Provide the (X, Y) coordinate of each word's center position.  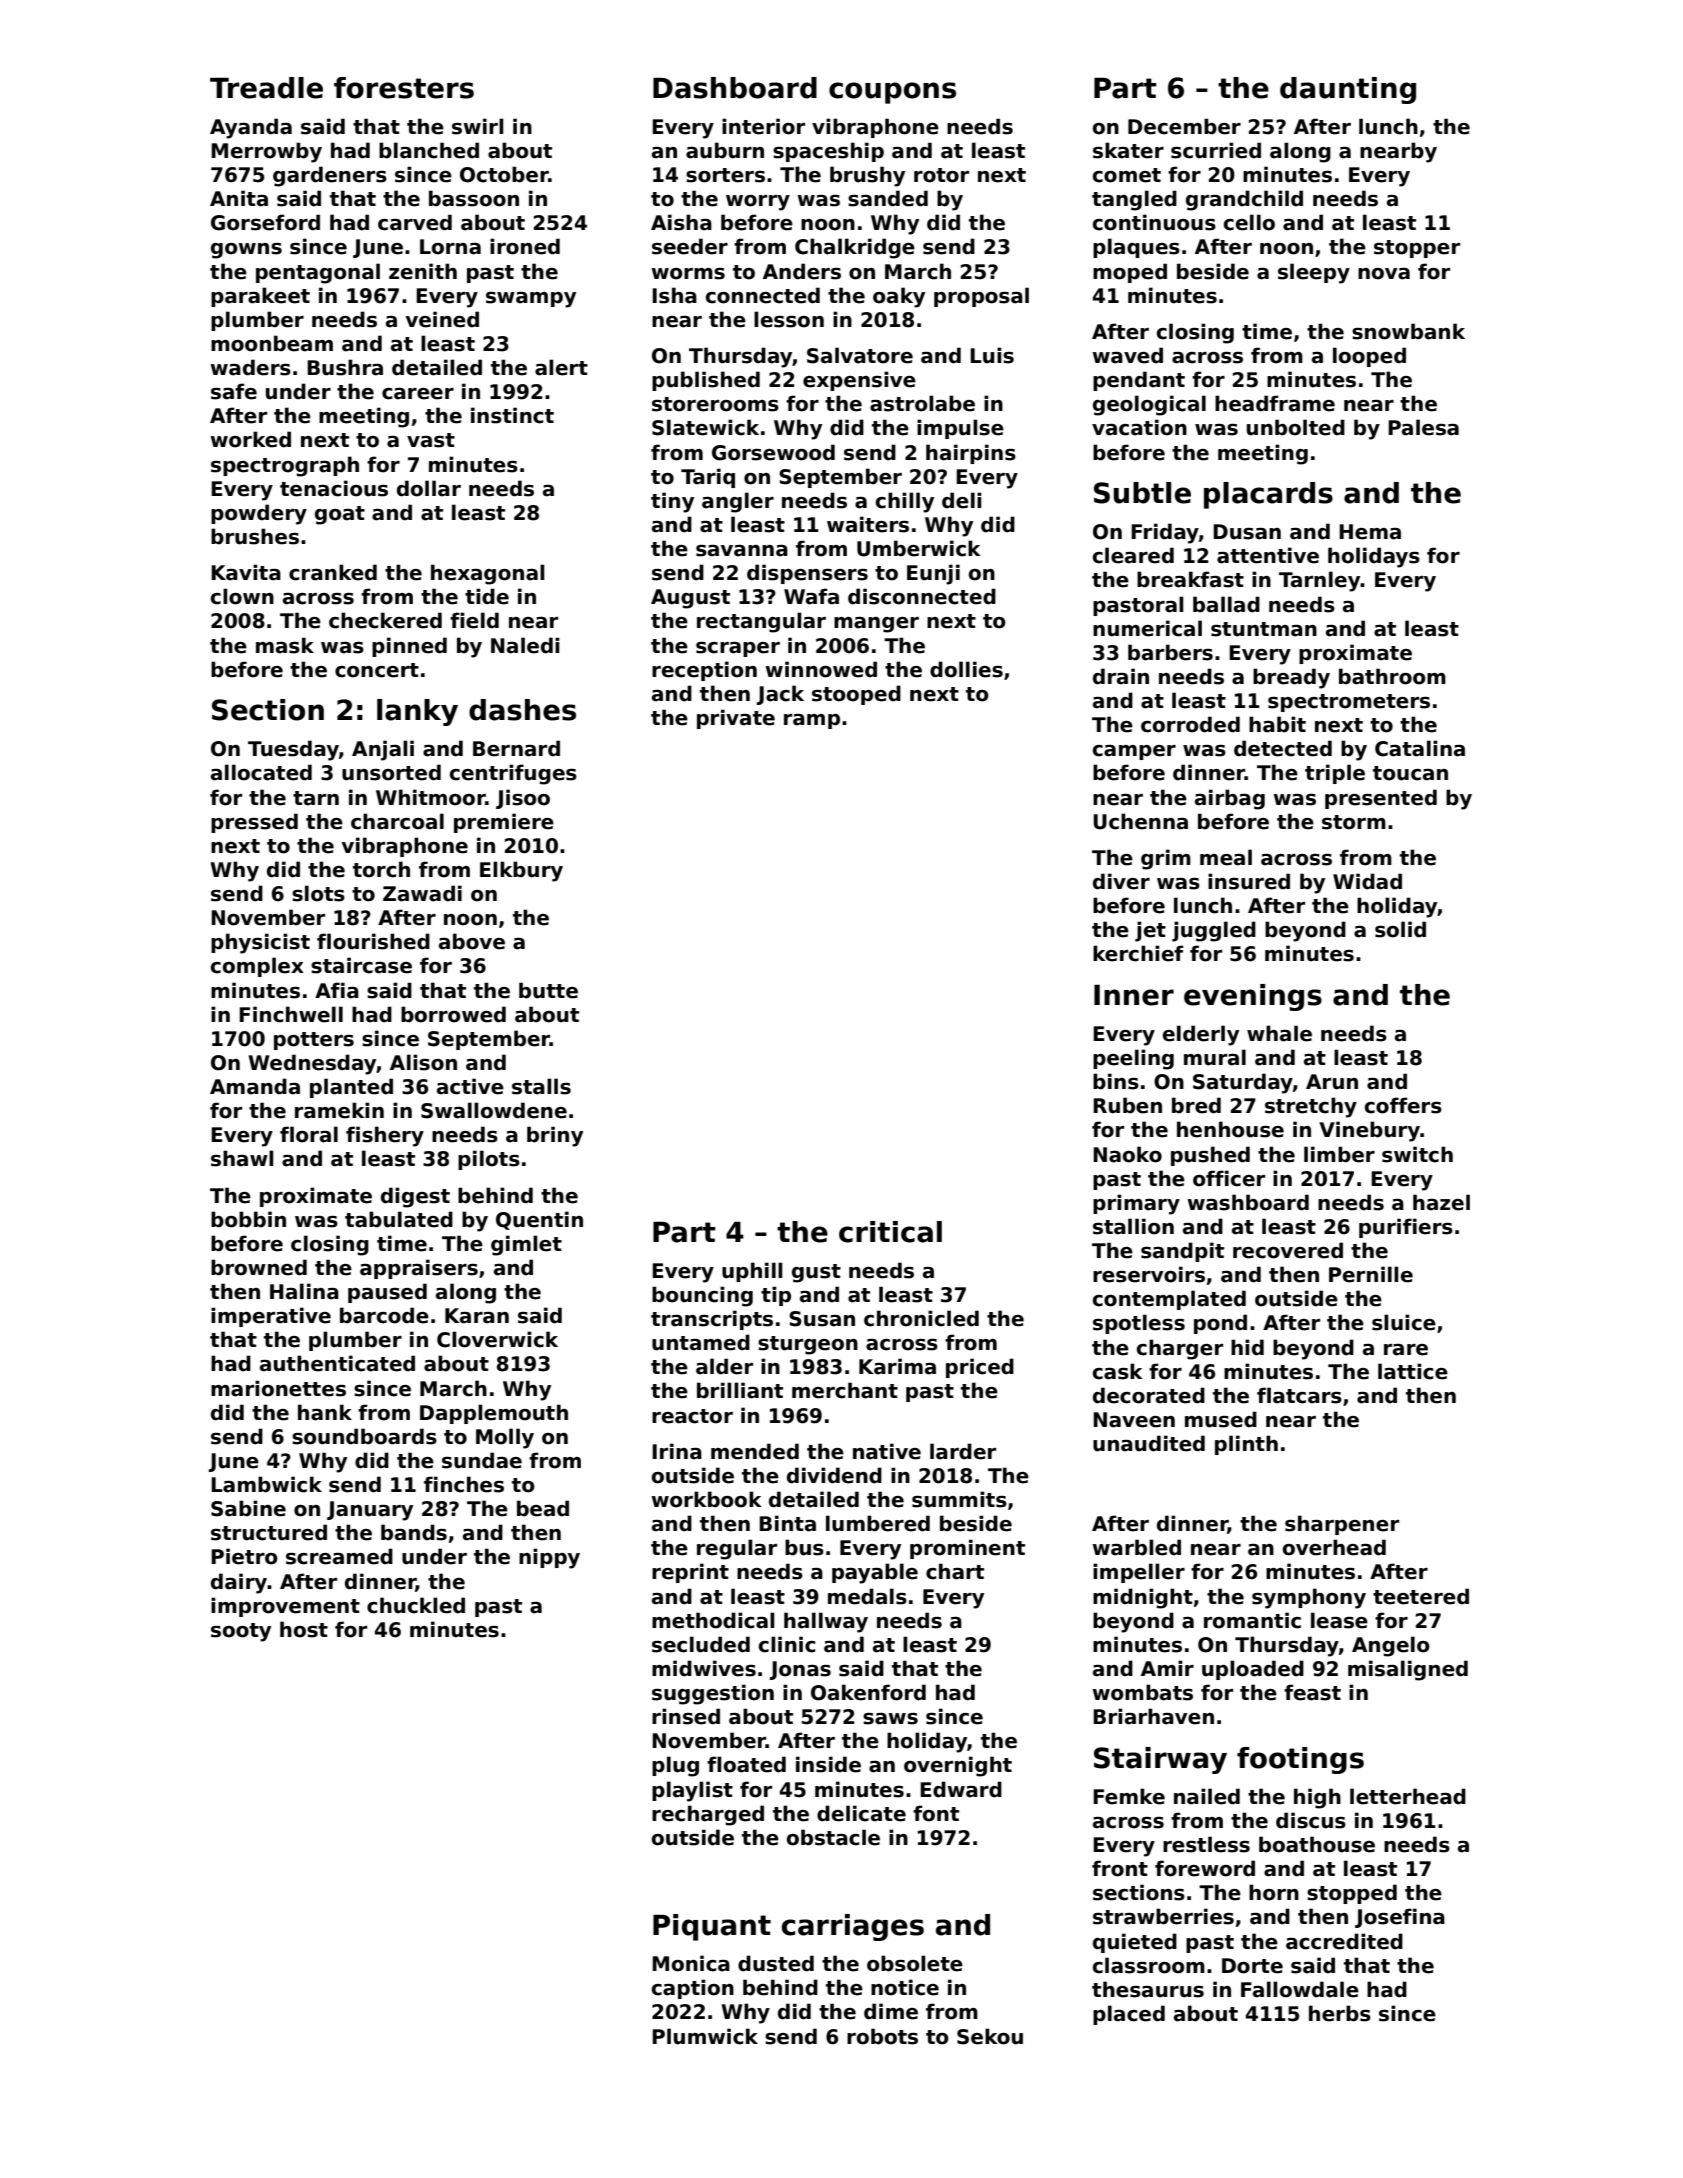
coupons (892, 93)
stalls (541, 1086)
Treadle (266, 88)
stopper (1417, 249)
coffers (1403, 1105)
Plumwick (705, 2036)
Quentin (539, 1220)
